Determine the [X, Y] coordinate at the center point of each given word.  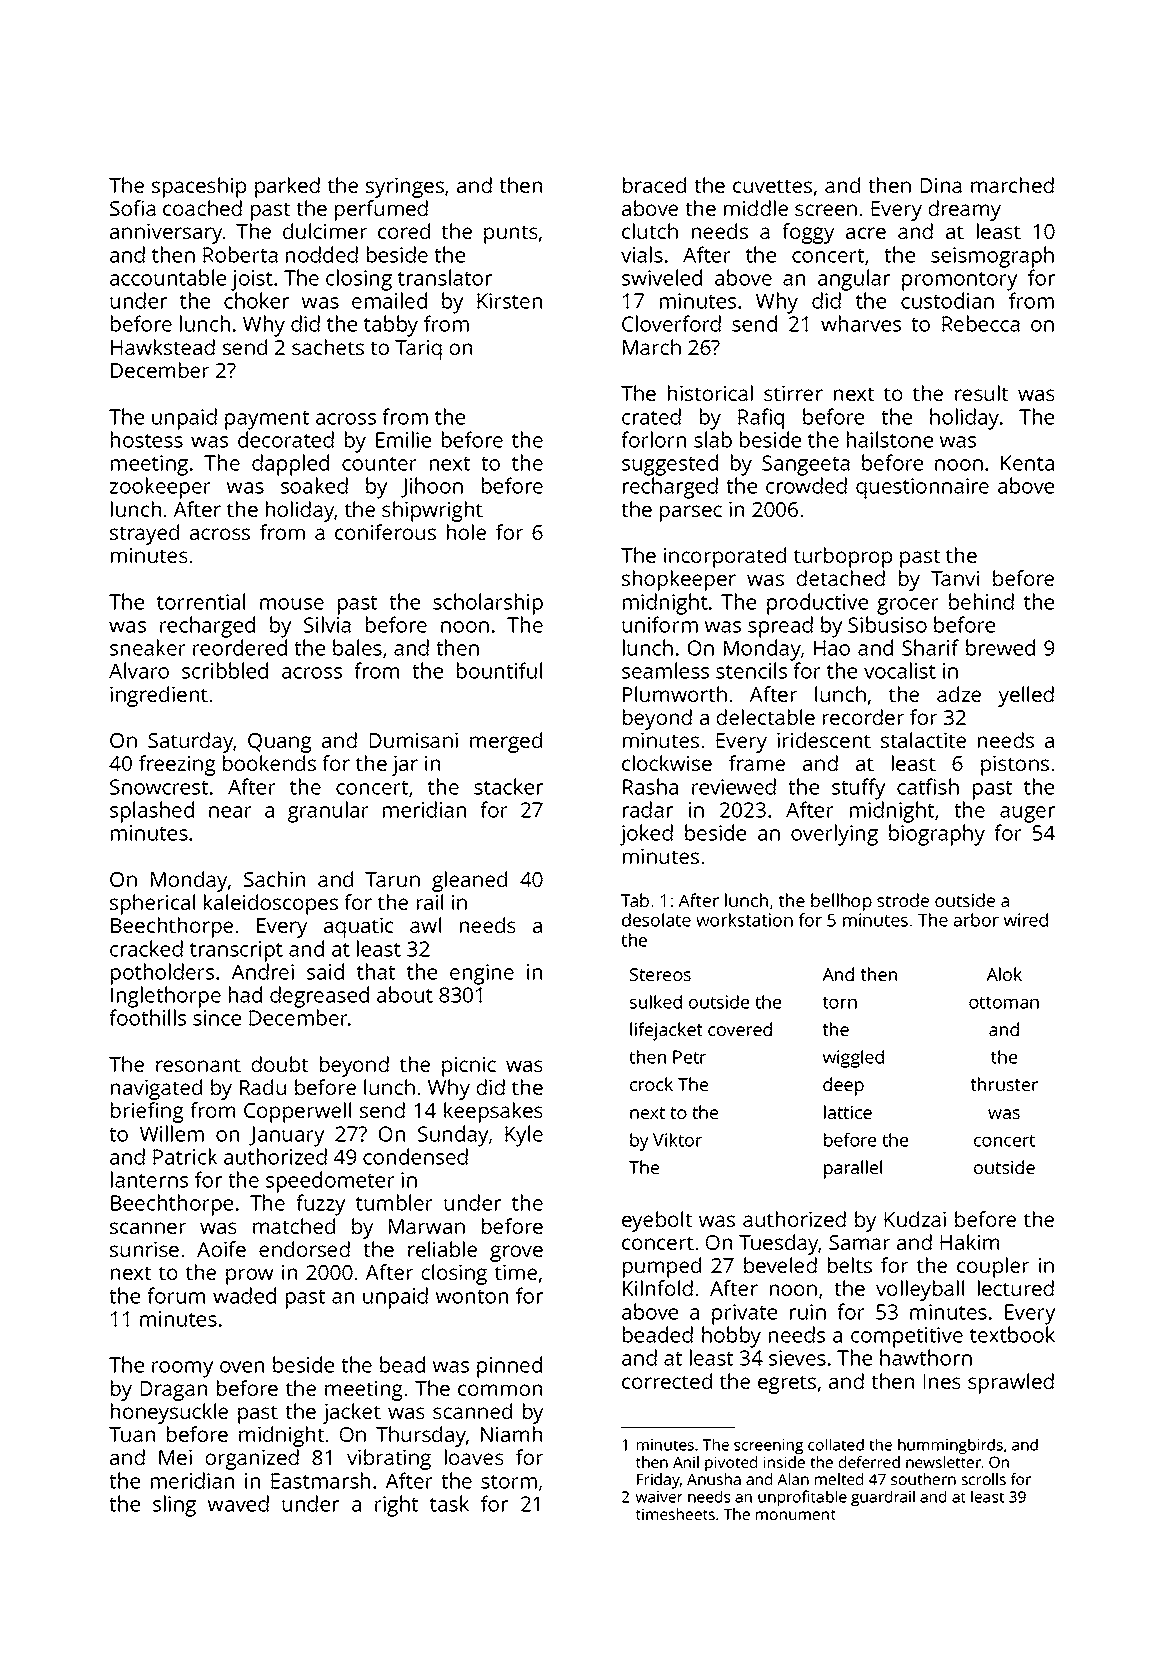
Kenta [1027, 463]
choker [256, 300]
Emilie [403, 439]
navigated [156, 1089]
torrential [201, 601]
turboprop [843, 557]
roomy [182, 1369]
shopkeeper [679, 580]
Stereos [660, 974]
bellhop [841, 902]
